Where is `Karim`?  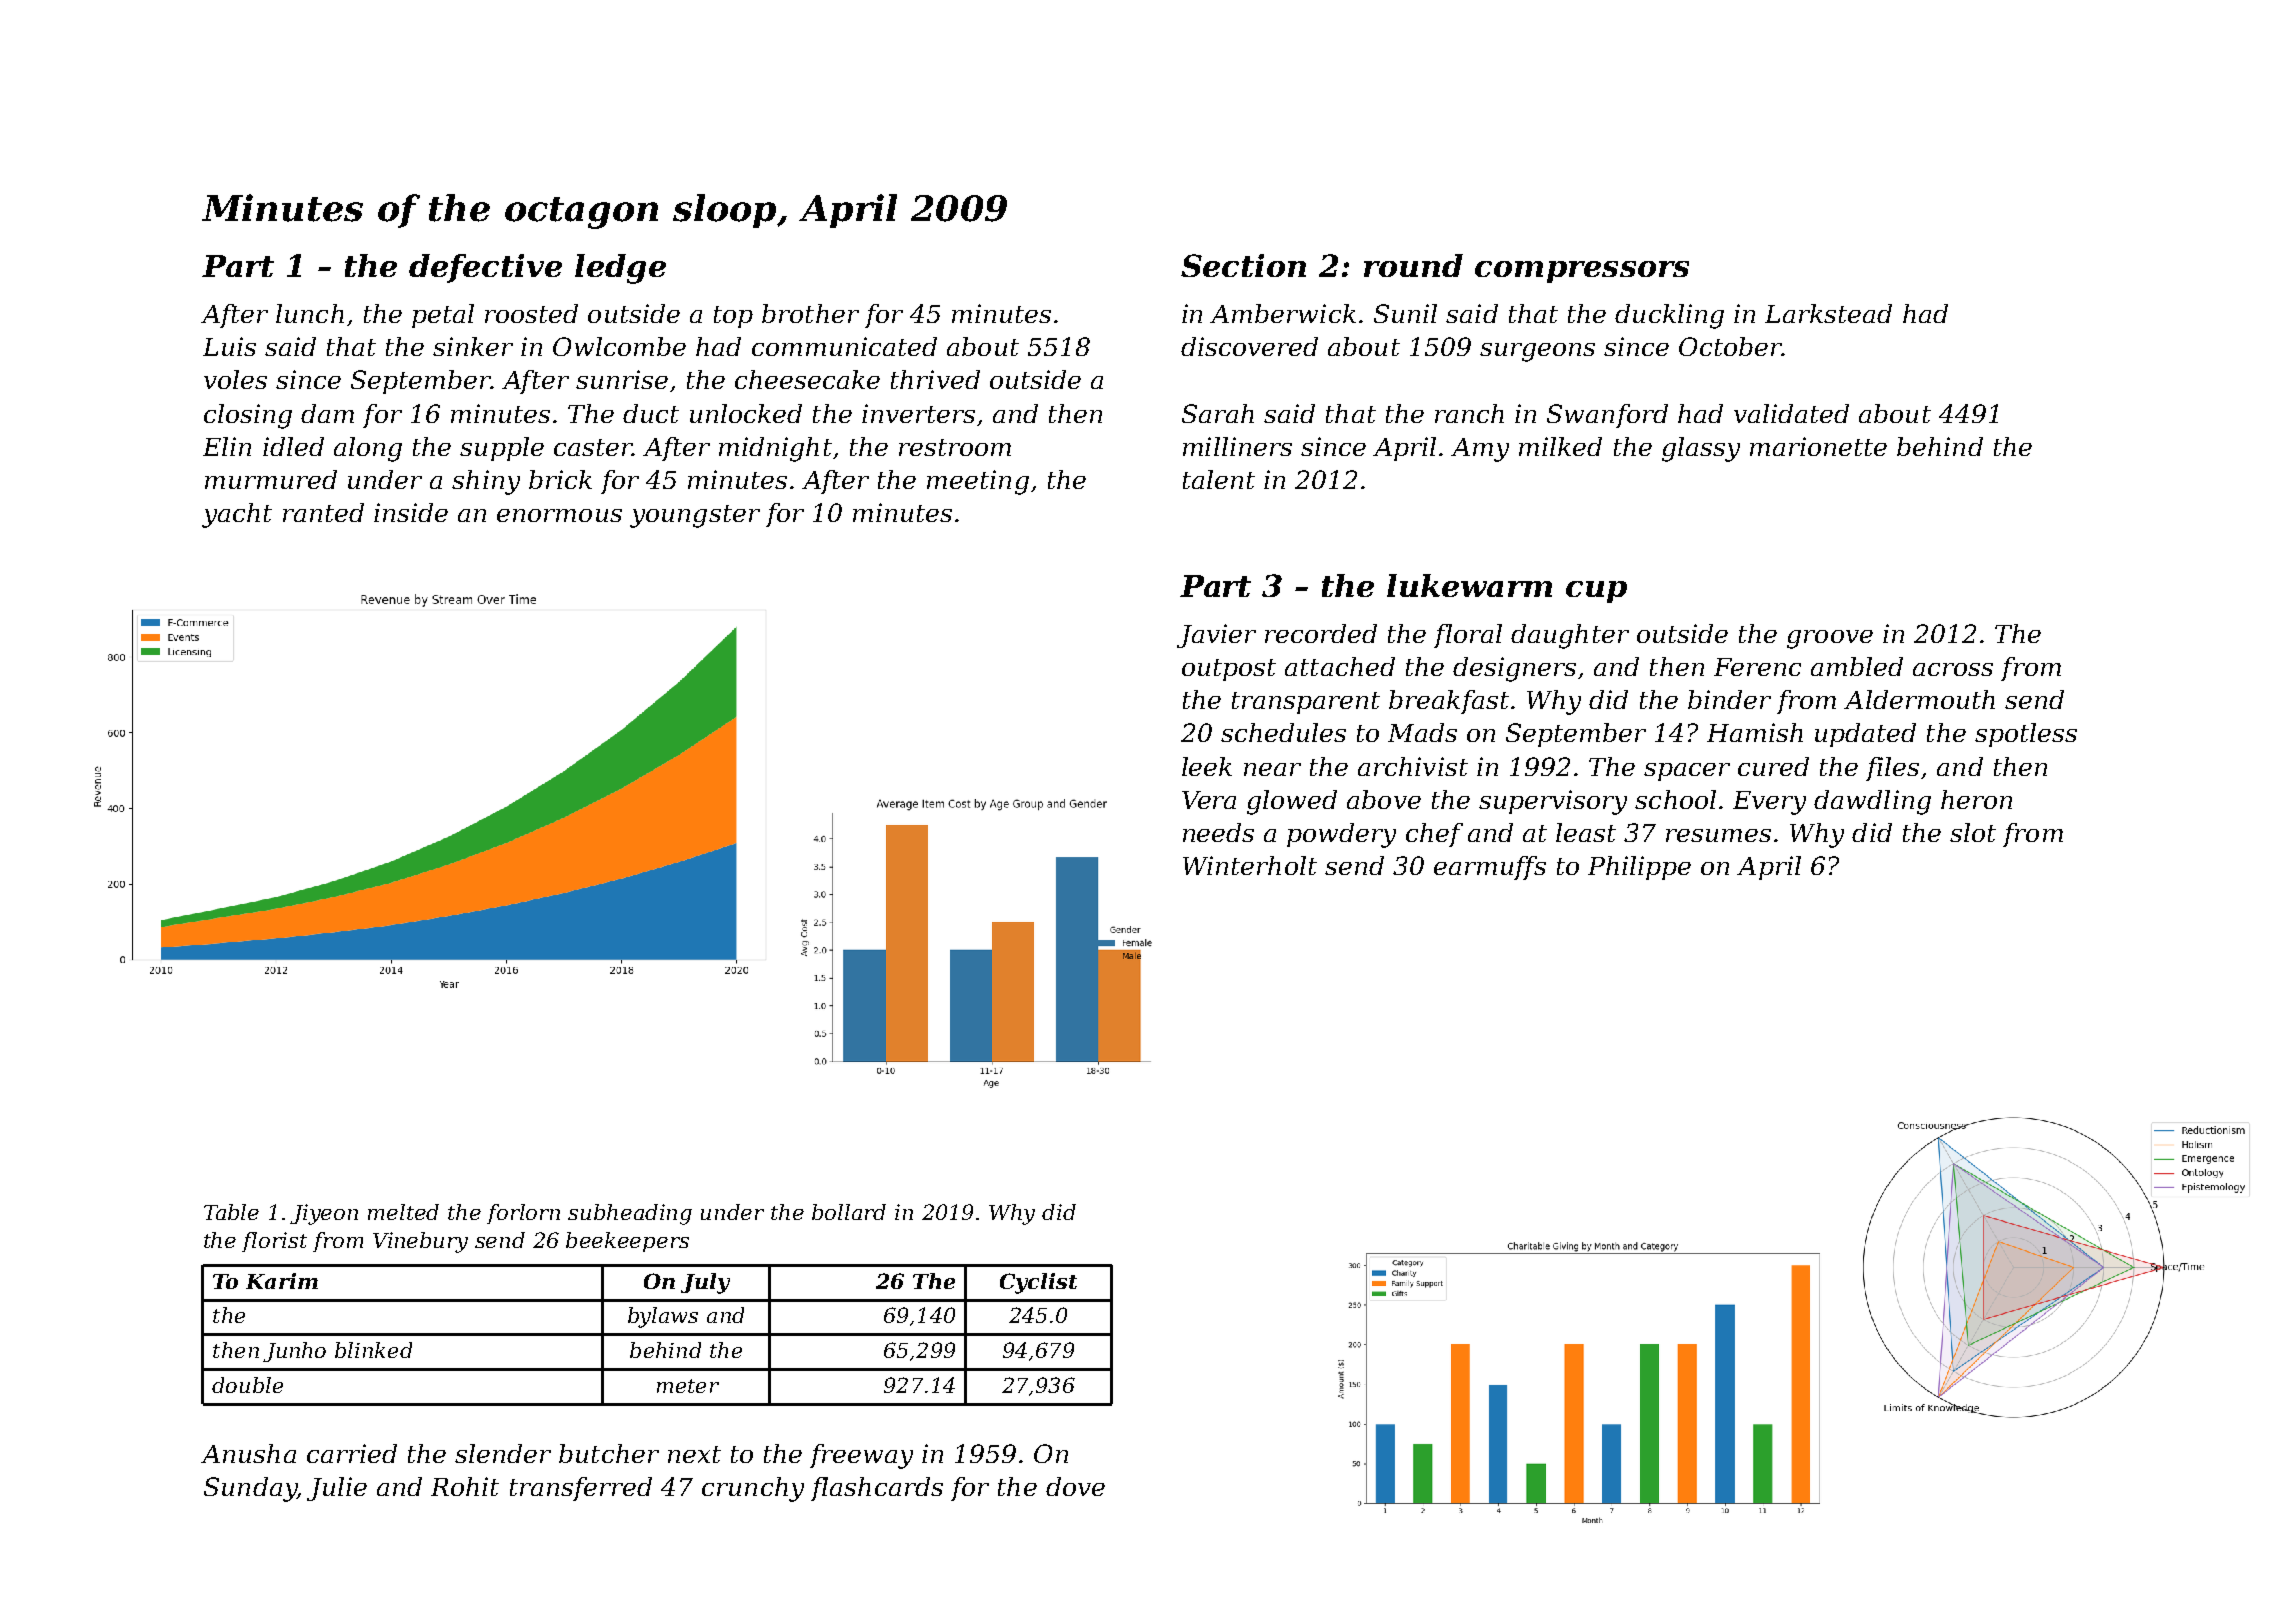 Karim is located at coordinates (282, 1281).
